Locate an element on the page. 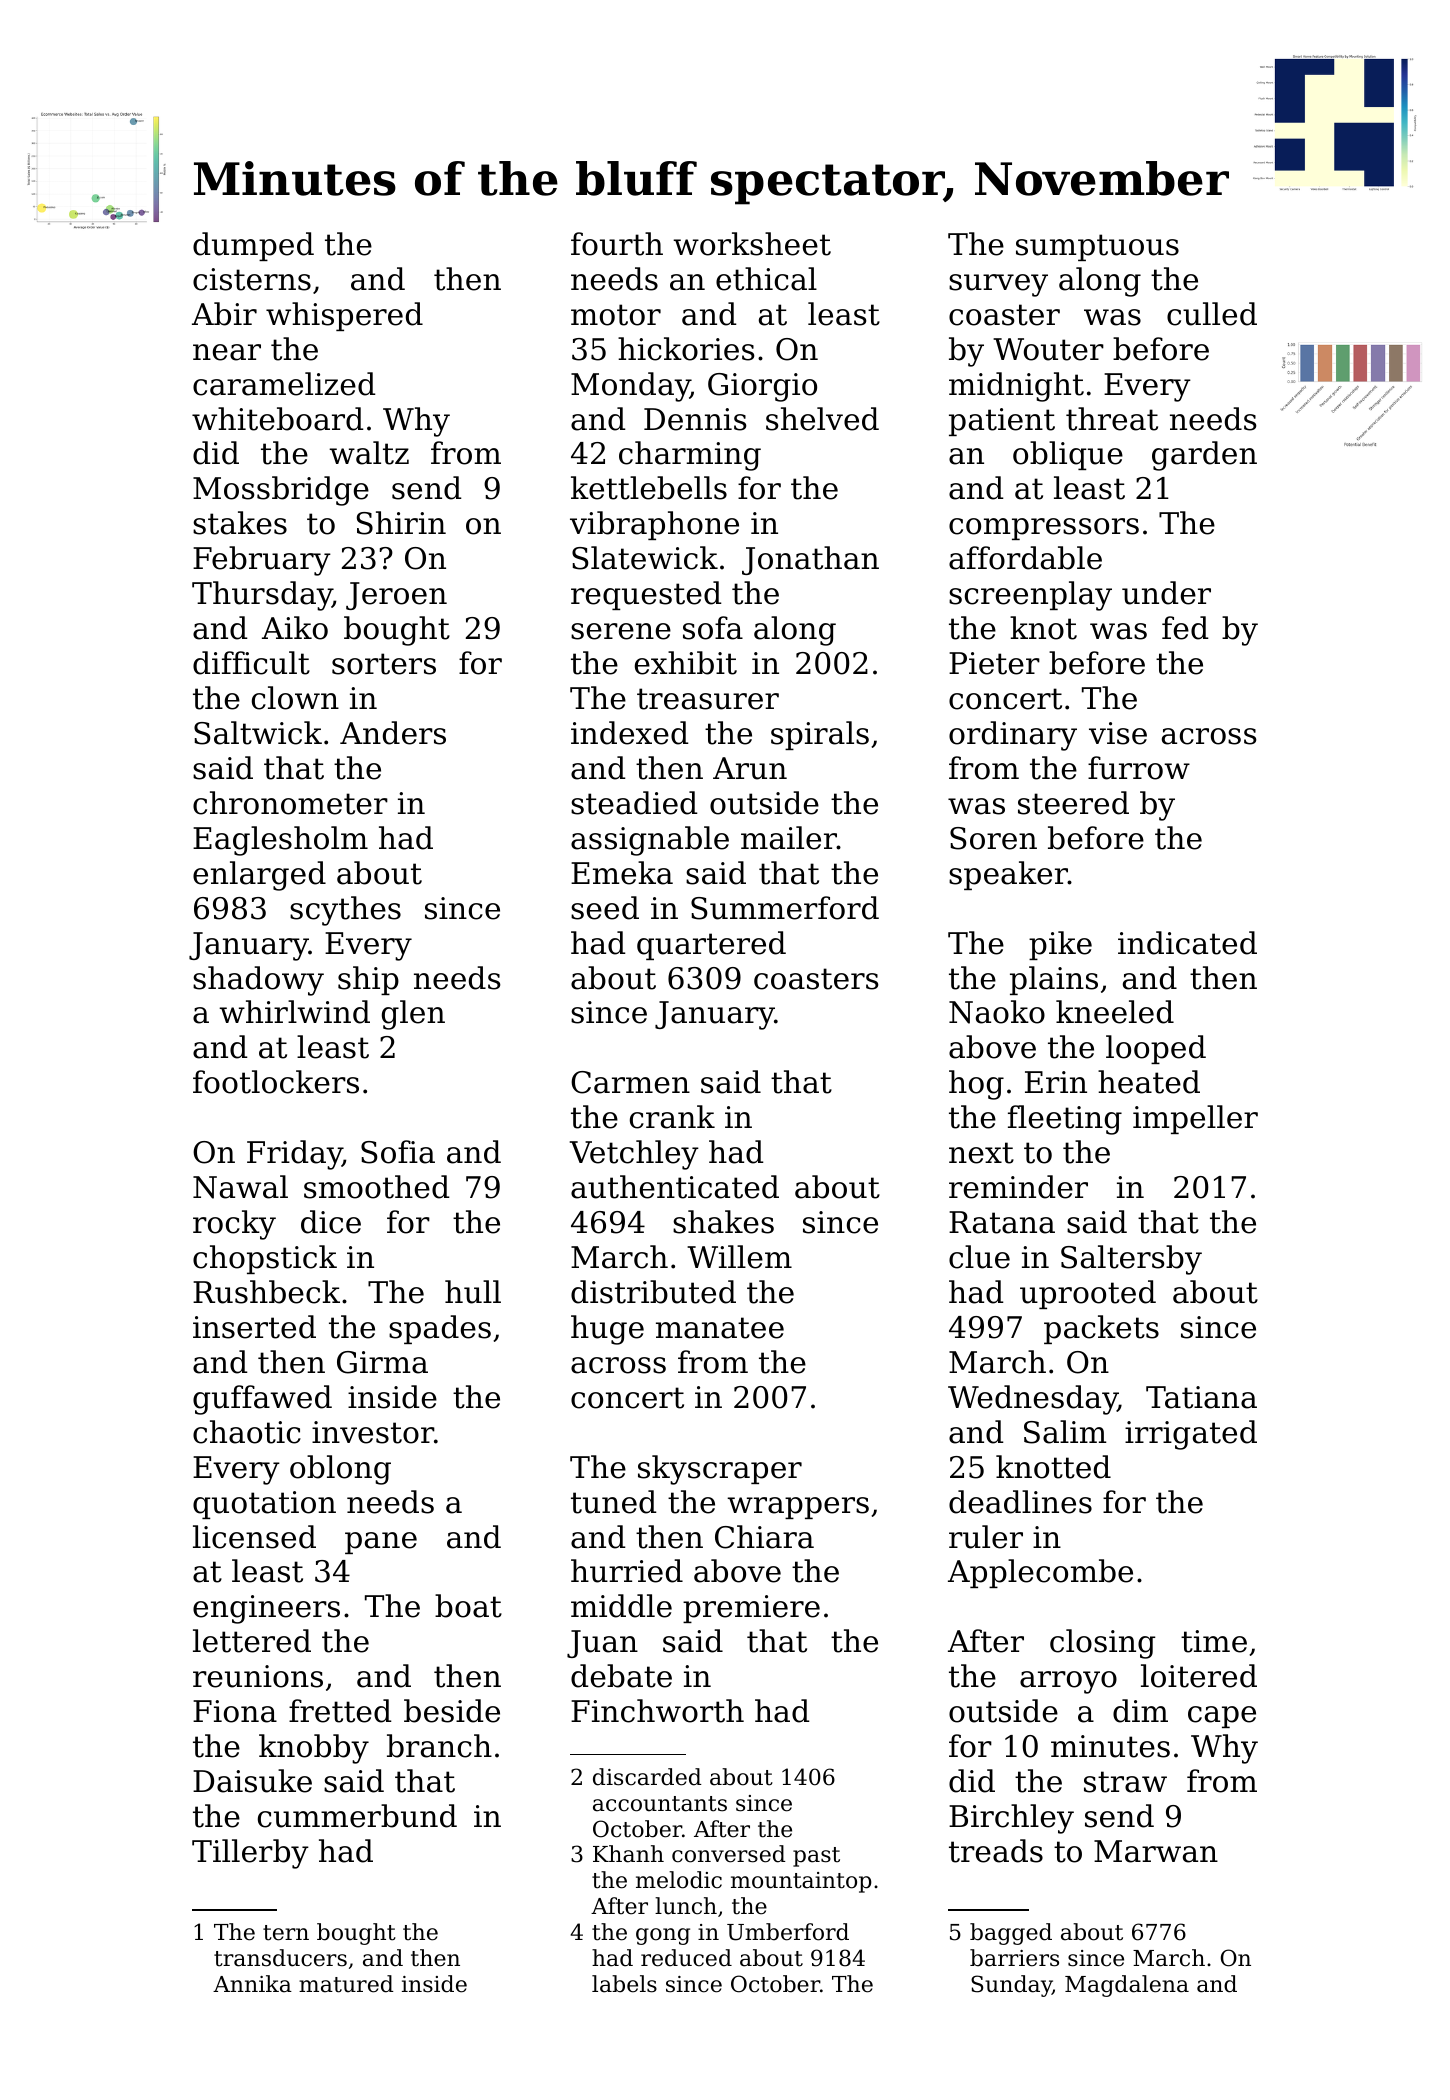  closing is located at coordinates (1103, 1644).
